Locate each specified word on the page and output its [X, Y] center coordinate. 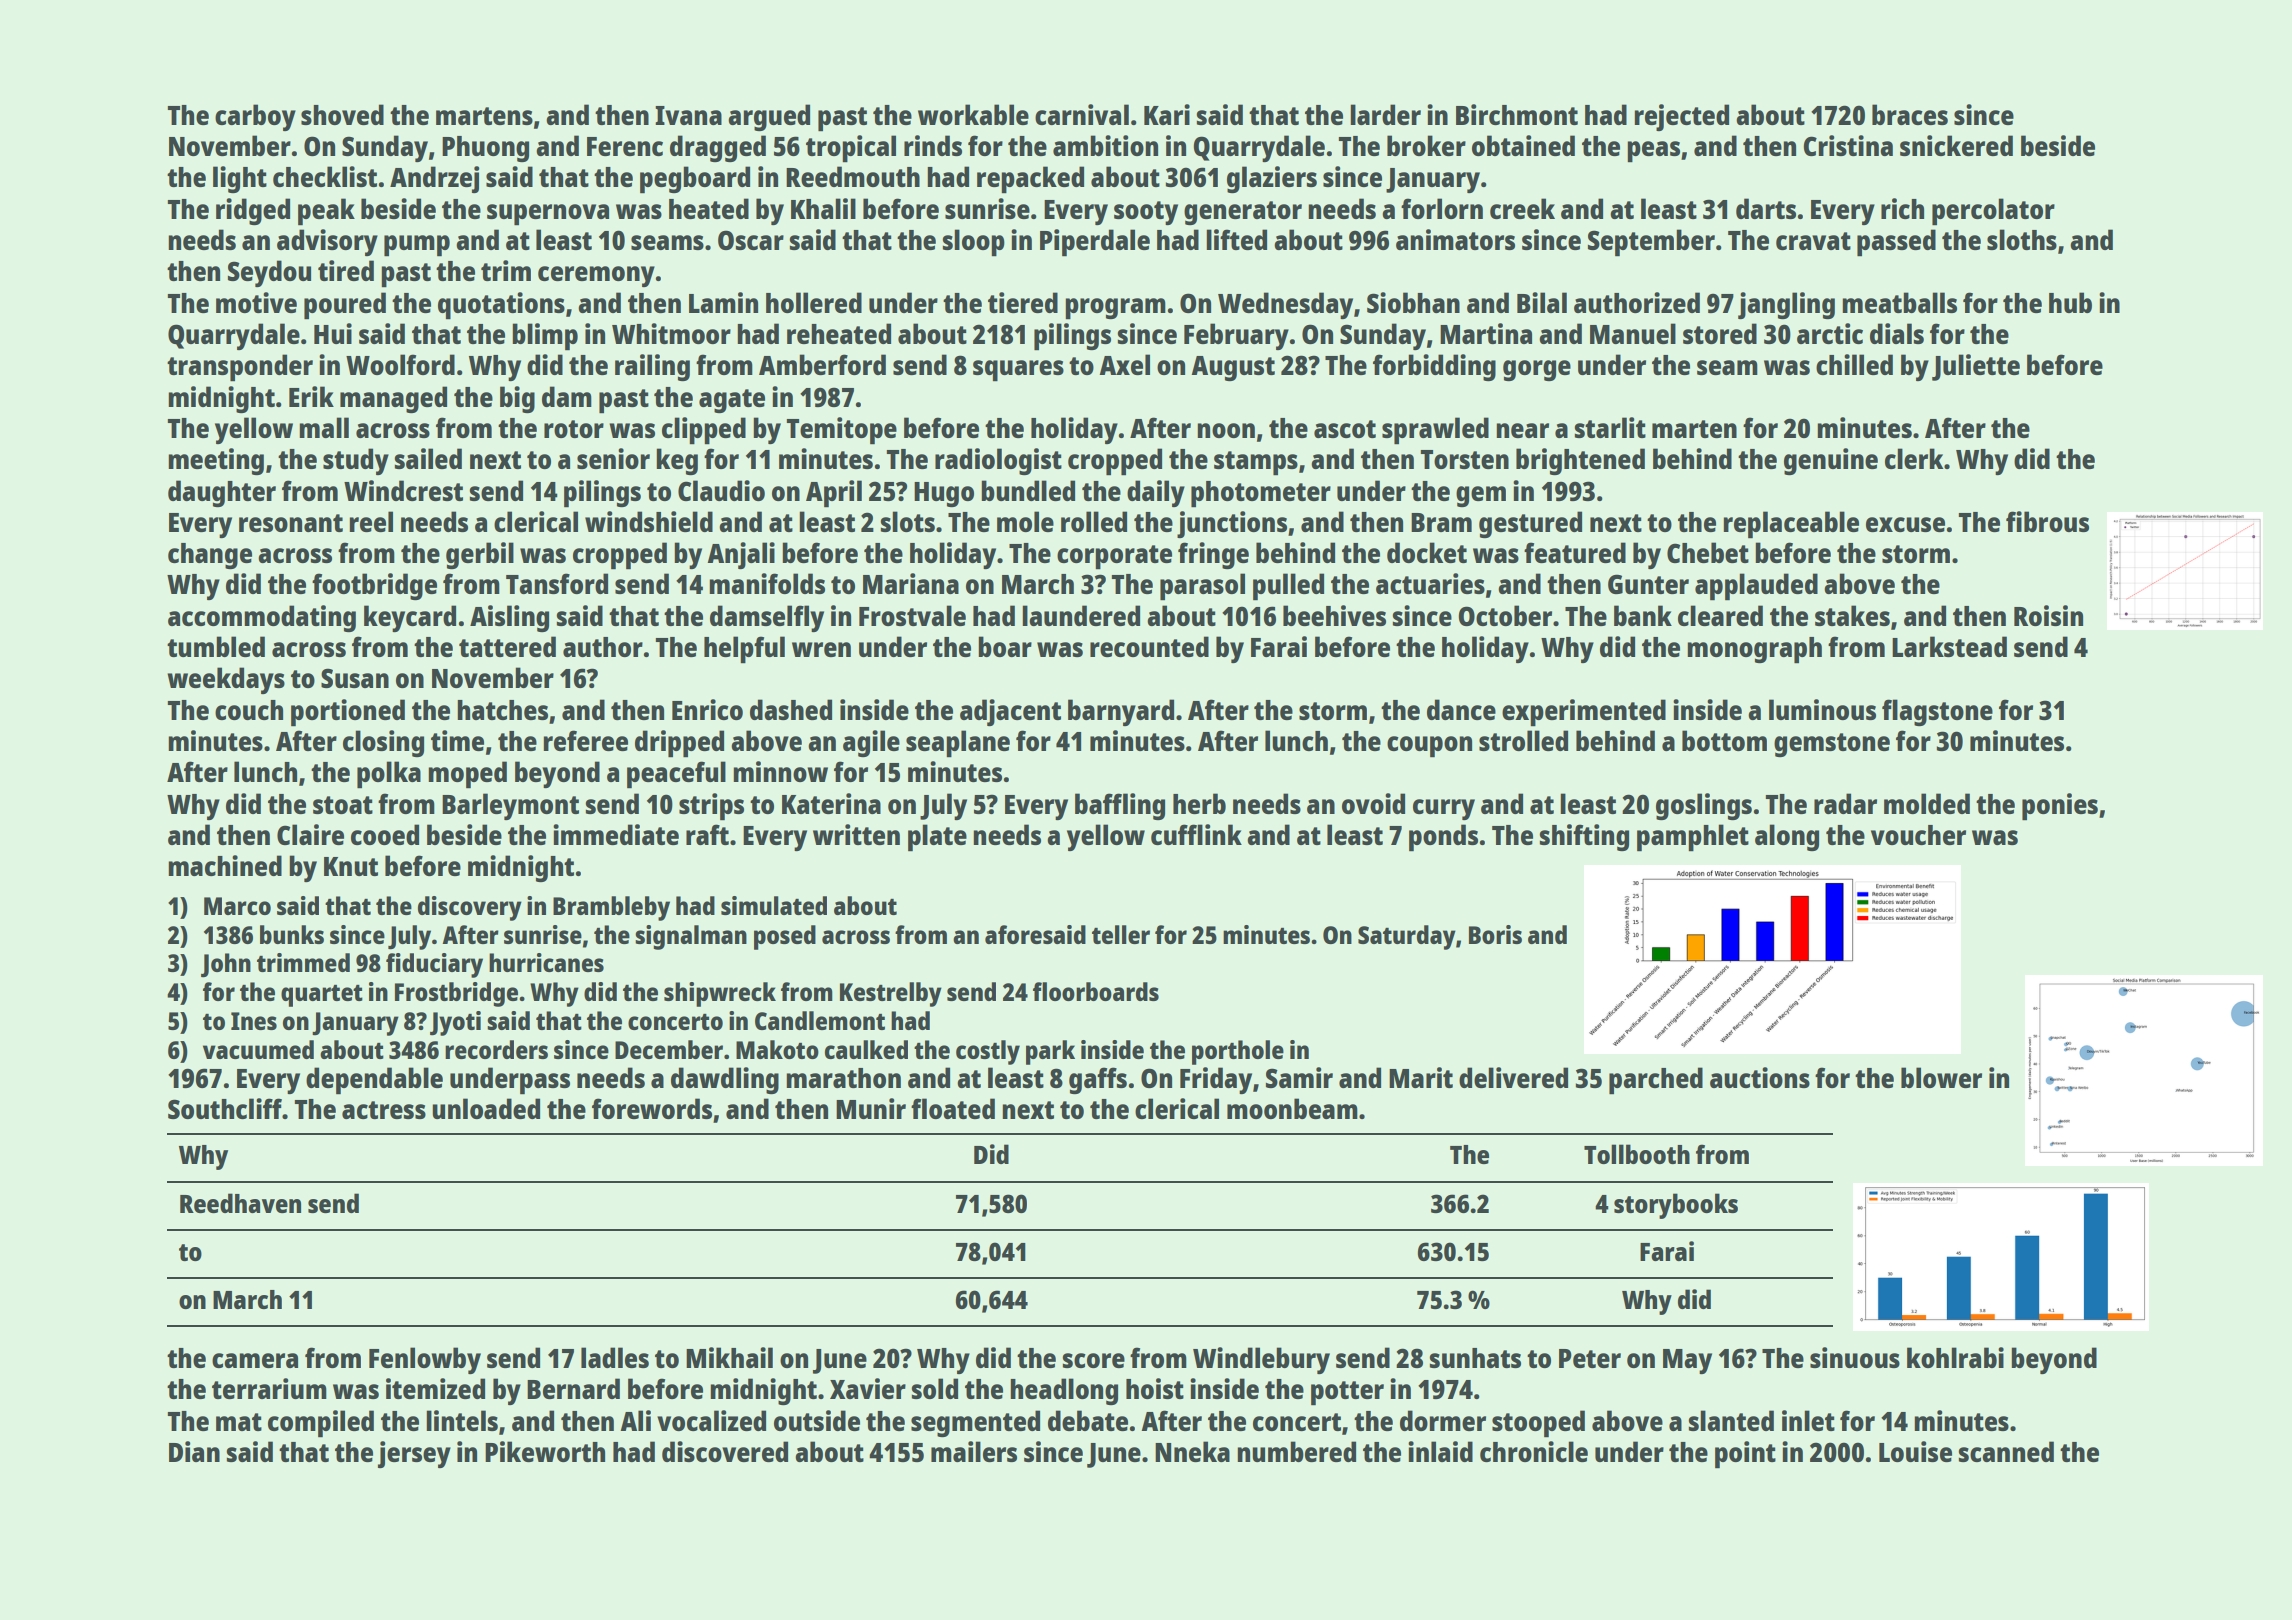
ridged [253, 211]
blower [1941, 1077]
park [1050, 1052]
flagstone [1937, 712]
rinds [933, 145]
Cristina [1848, 145]
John [226, 965]
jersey [414, 1454]
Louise [1915, 1451]
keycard [410, 618]
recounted [1149, 646]
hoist [1155, 1388]
